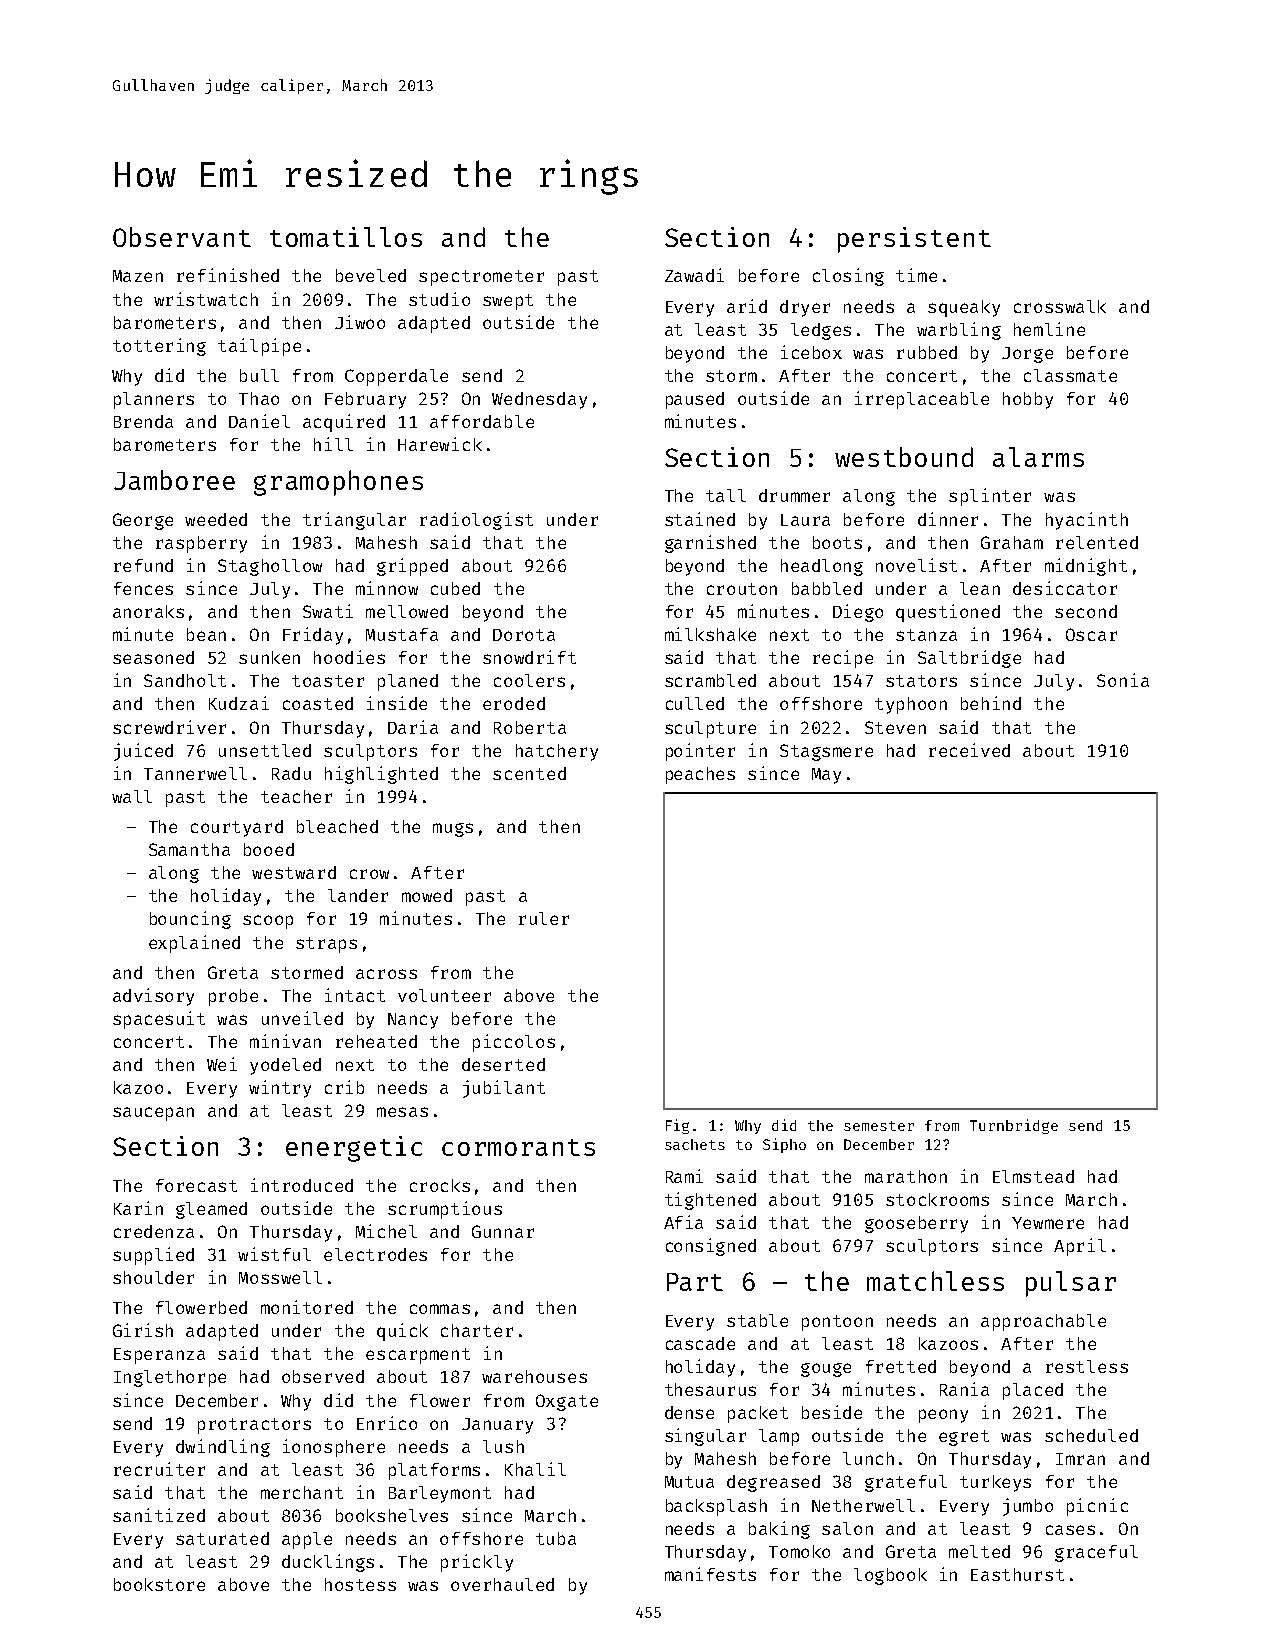 This screenshot has width=1270, height=1644. I want to click on behind, so click(991, 703).
